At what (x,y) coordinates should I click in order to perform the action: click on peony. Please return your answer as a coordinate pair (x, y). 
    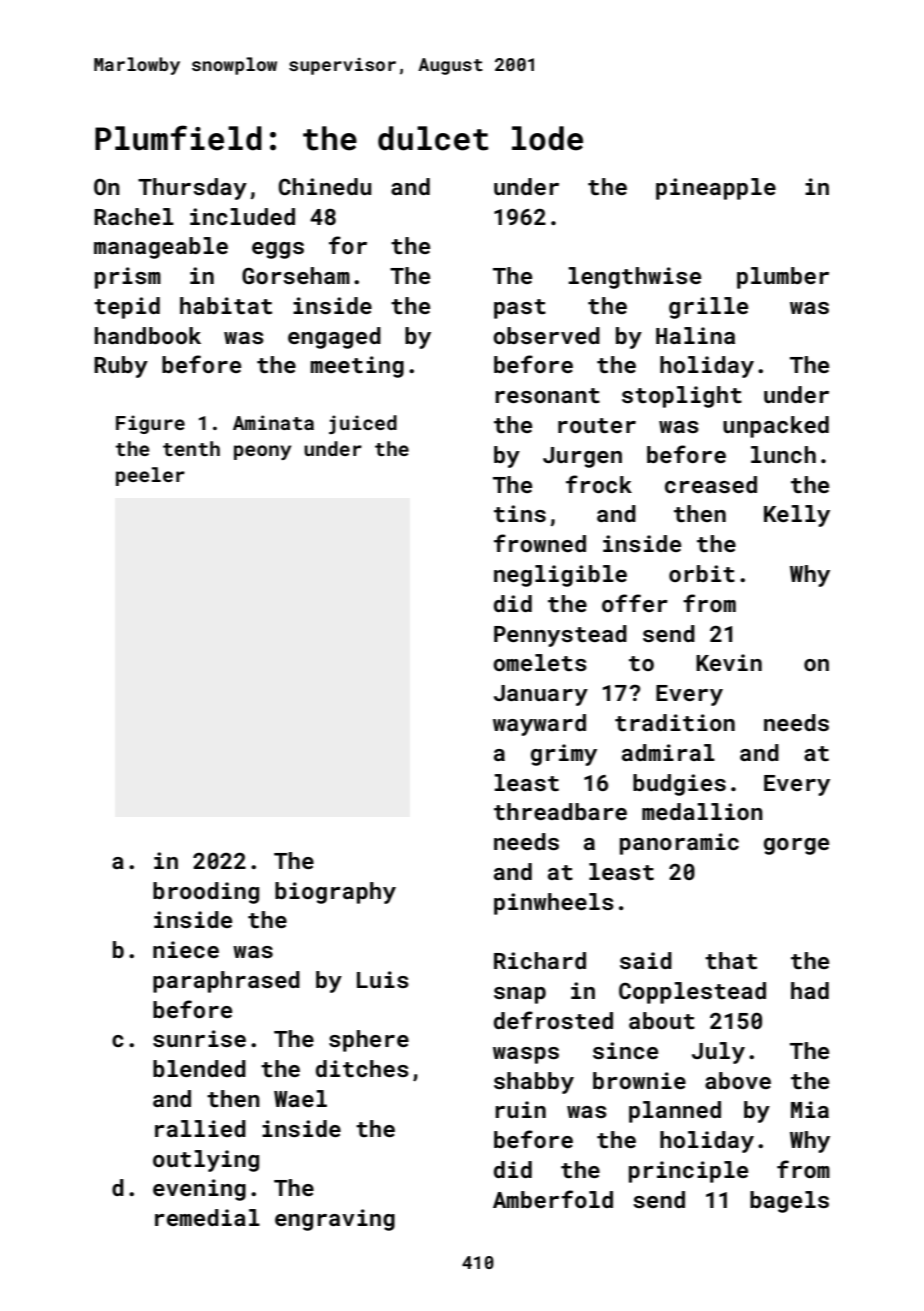
    Looking at the image, I should click on (262, 452).
